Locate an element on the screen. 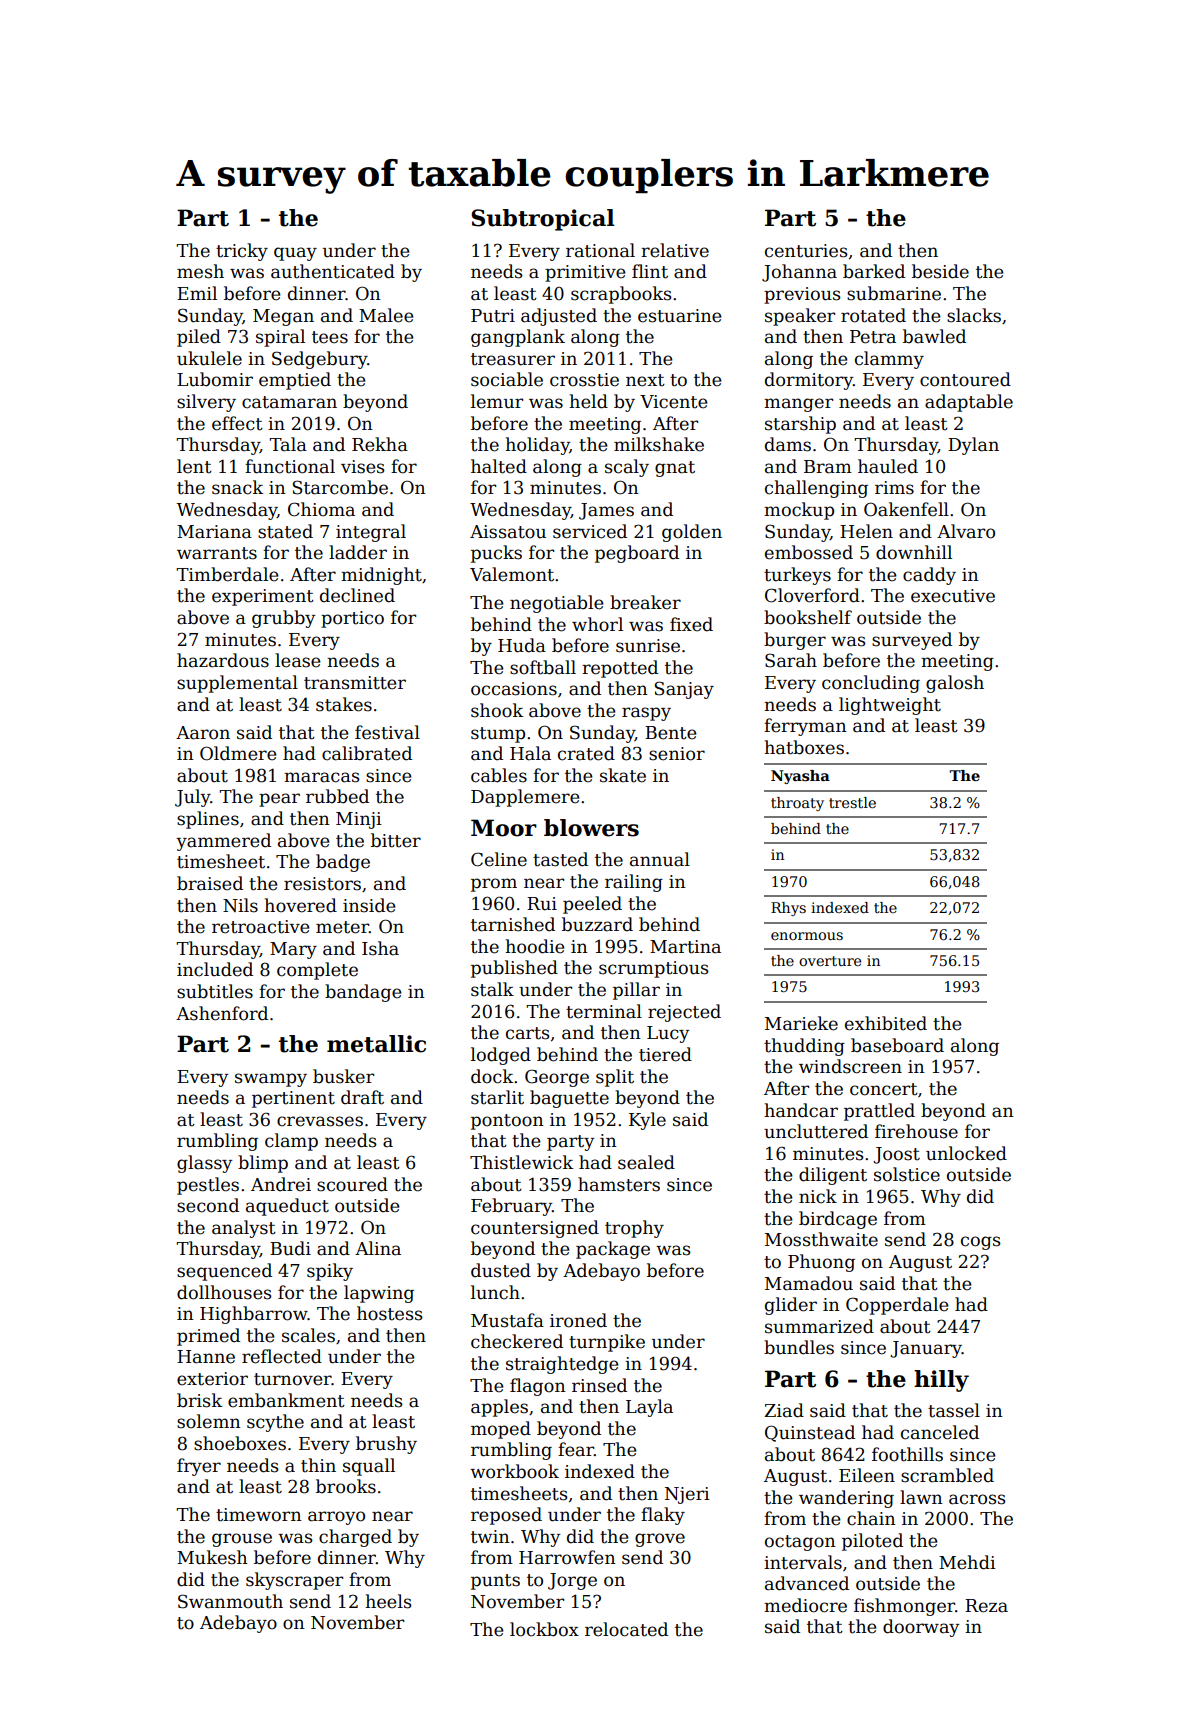 The height and width of the screenshot is (1728, 1193). Subtropical is located at coordinates (543, 220).
